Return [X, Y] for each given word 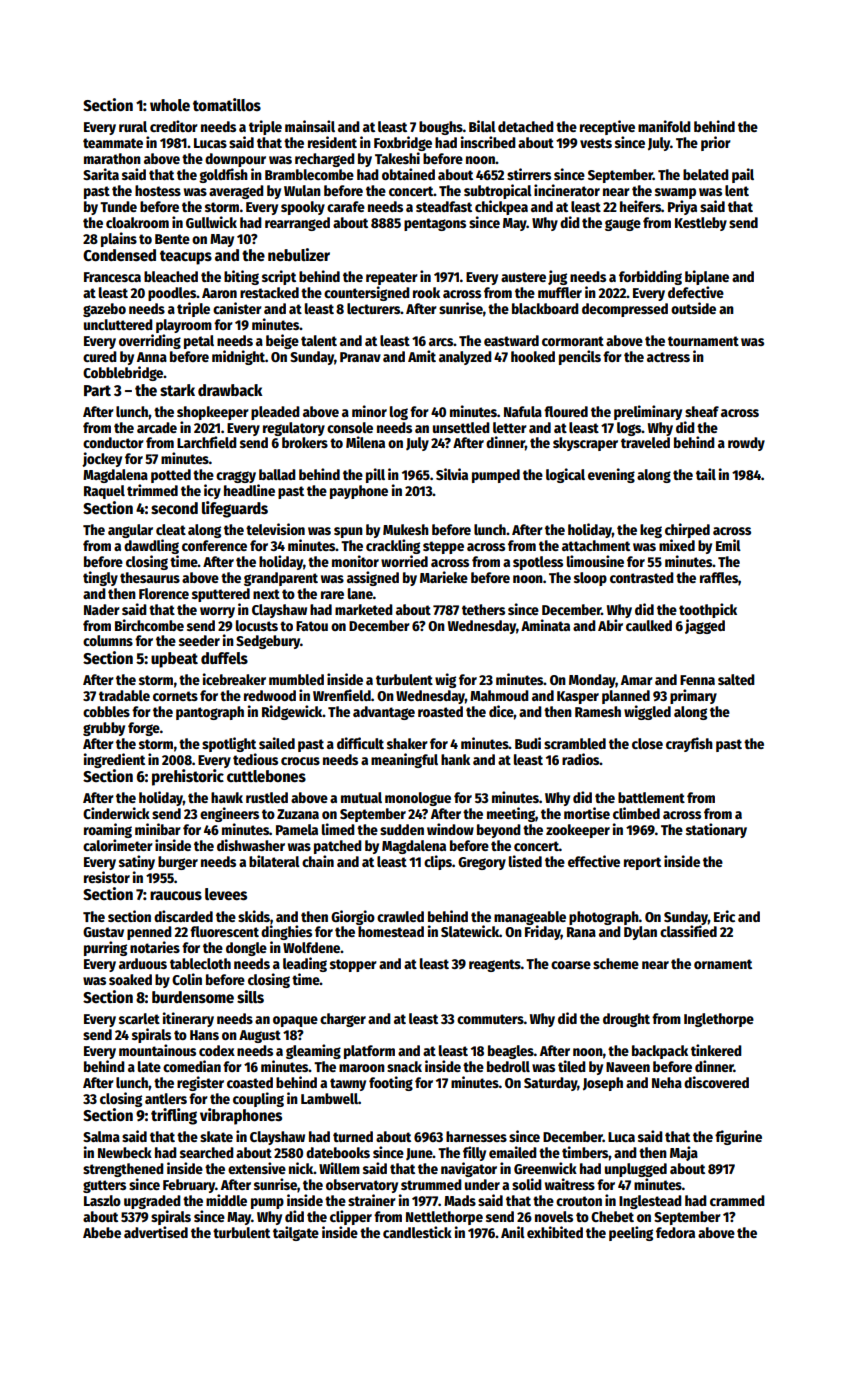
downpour [235, 160]
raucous [176, 896]
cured [100, 356]
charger [343, 1020]
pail [743, 175]
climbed [636, 813]
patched [338, 847]
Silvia [452, 474]
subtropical [498, 191]
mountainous [157, 1050]
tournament [703, 341]
